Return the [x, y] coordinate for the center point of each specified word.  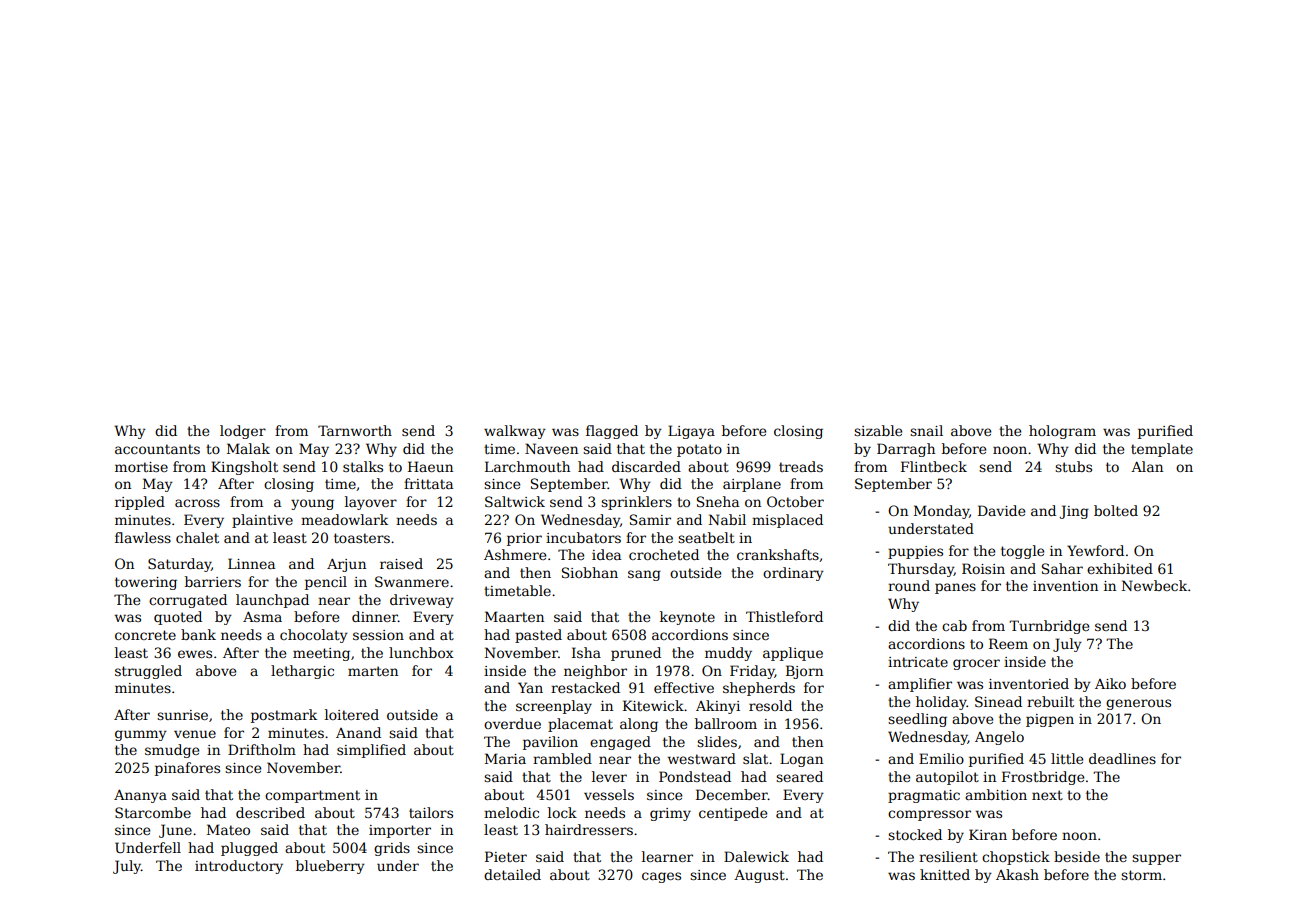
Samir [650, 519]
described [270, 812]
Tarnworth [355, 430]
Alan [1147, 466]
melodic [511, 812]
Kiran [988, 834]
